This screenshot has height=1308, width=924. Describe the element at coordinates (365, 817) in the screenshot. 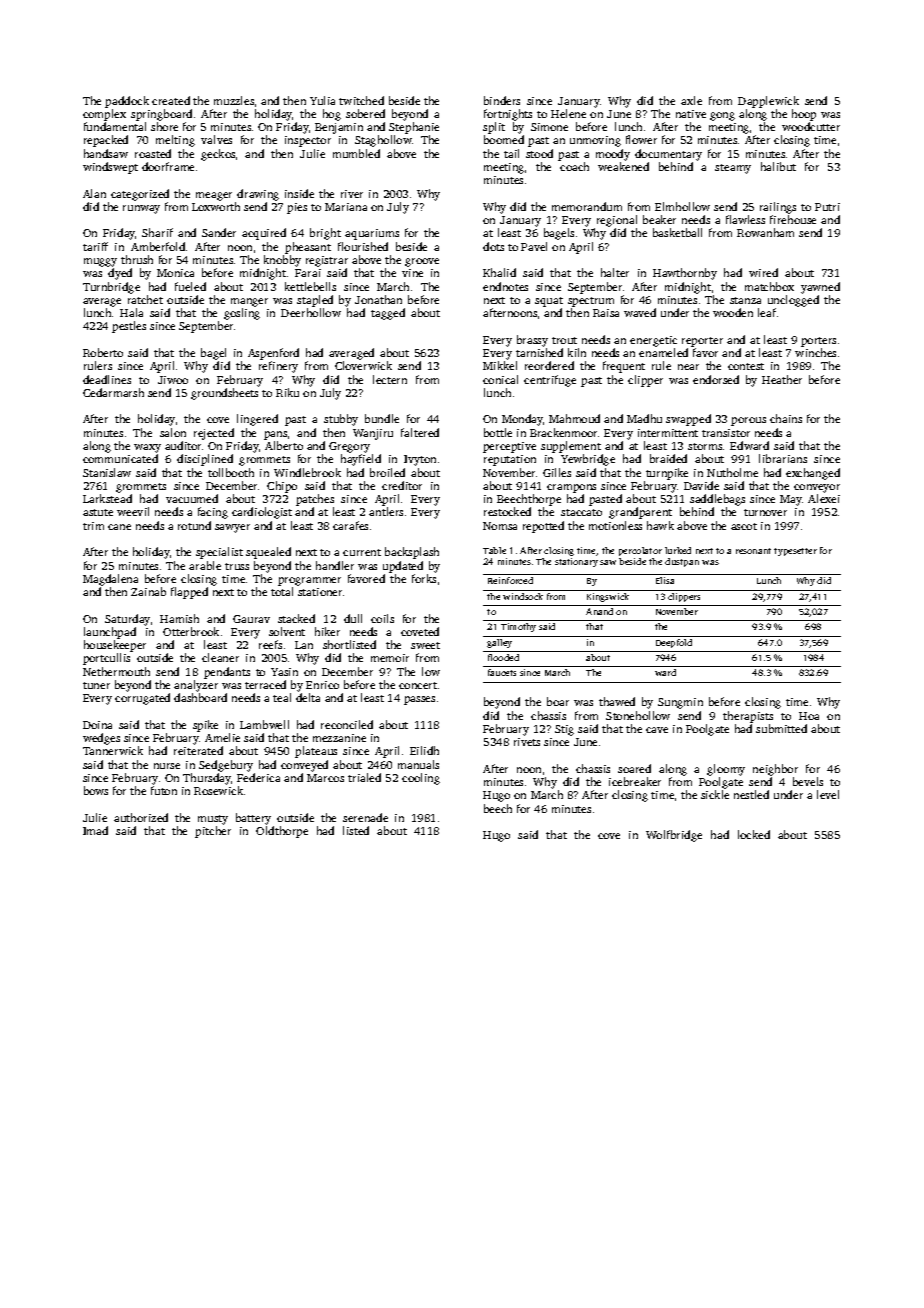

I see `serenade` at that location.
